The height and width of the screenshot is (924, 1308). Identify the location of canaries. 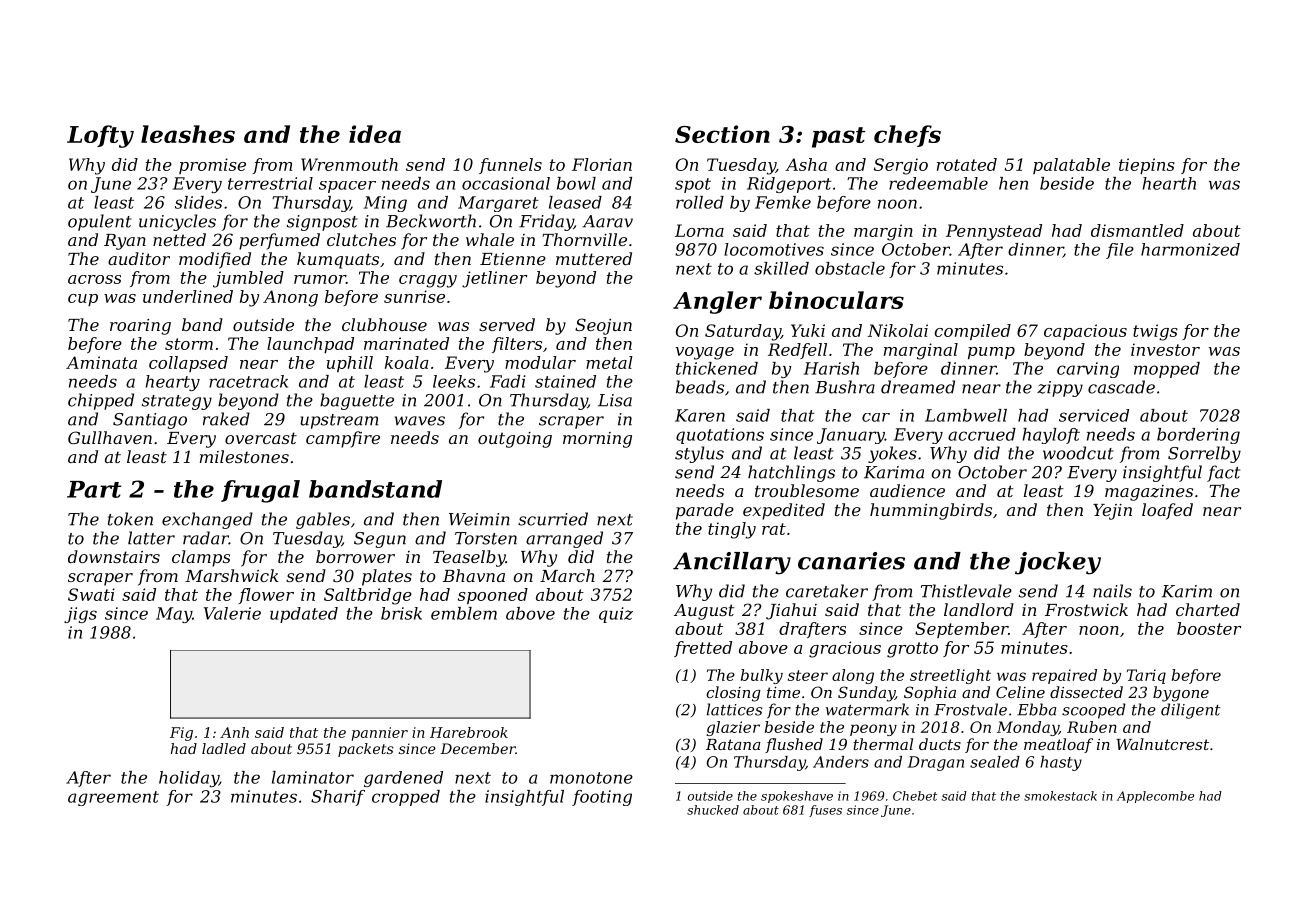
(851, 561).
